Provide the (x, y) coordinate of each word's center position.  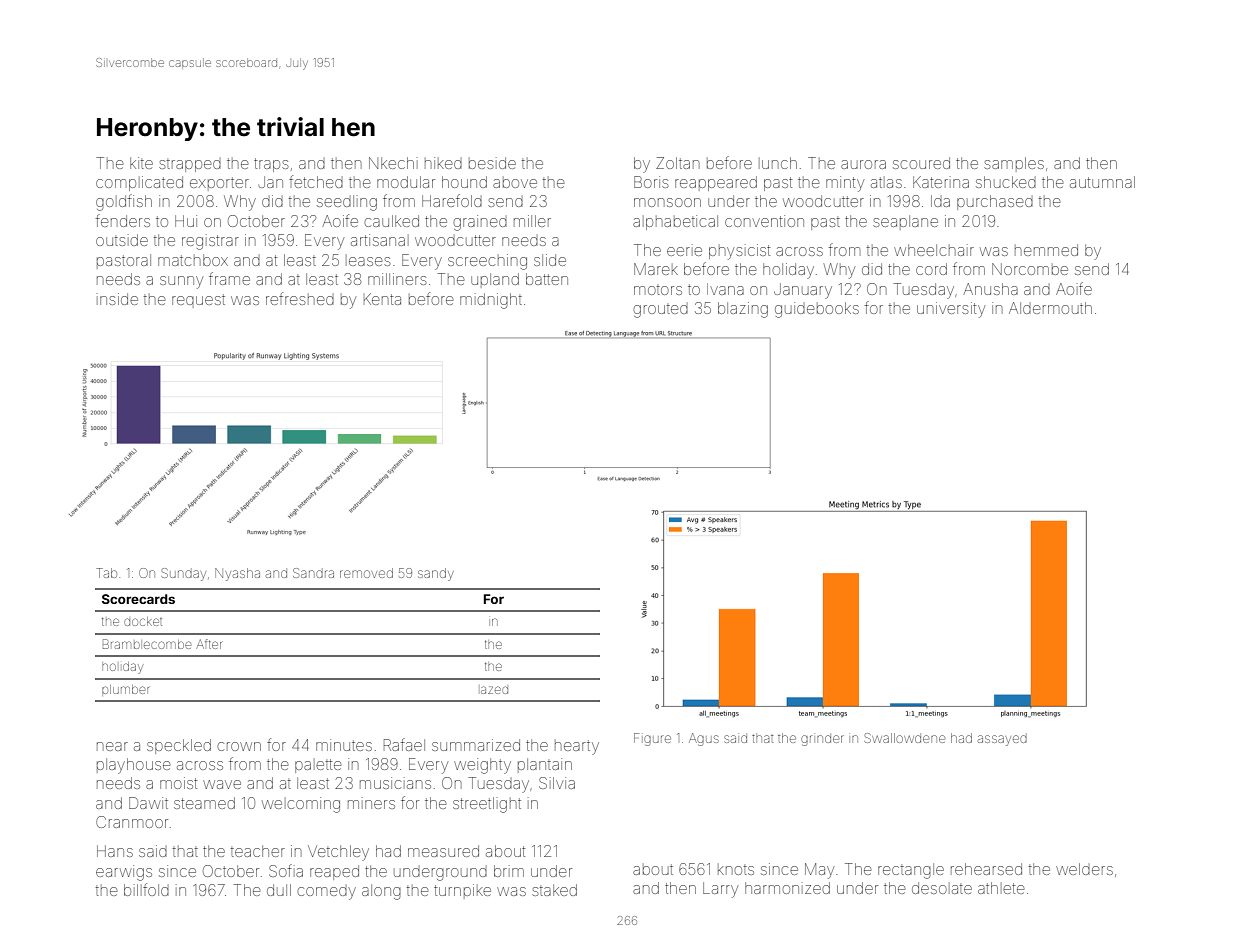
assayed (1002, 740)
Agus (704, 739)
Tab (106, 573)
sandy (436, 574)
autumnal (1102, 182)
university (951, 310)
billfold (146, 889)
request (198, 299)
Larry (720, 890)
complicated (139, 183)
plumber (125, 689)
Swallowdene (904, 738)
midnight (491, 301)
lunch (778, 163)
